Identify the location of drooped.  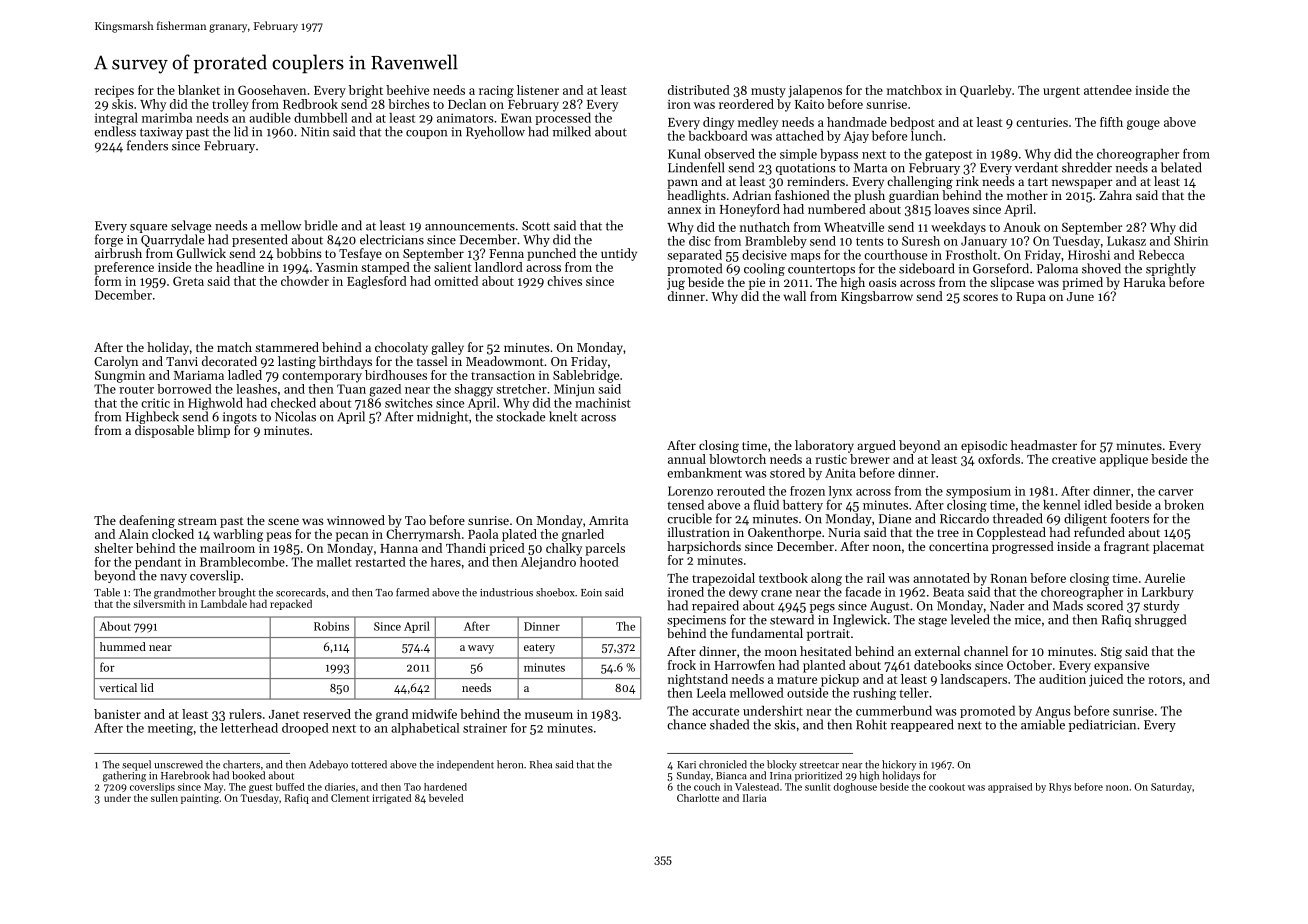
(305, 729).
